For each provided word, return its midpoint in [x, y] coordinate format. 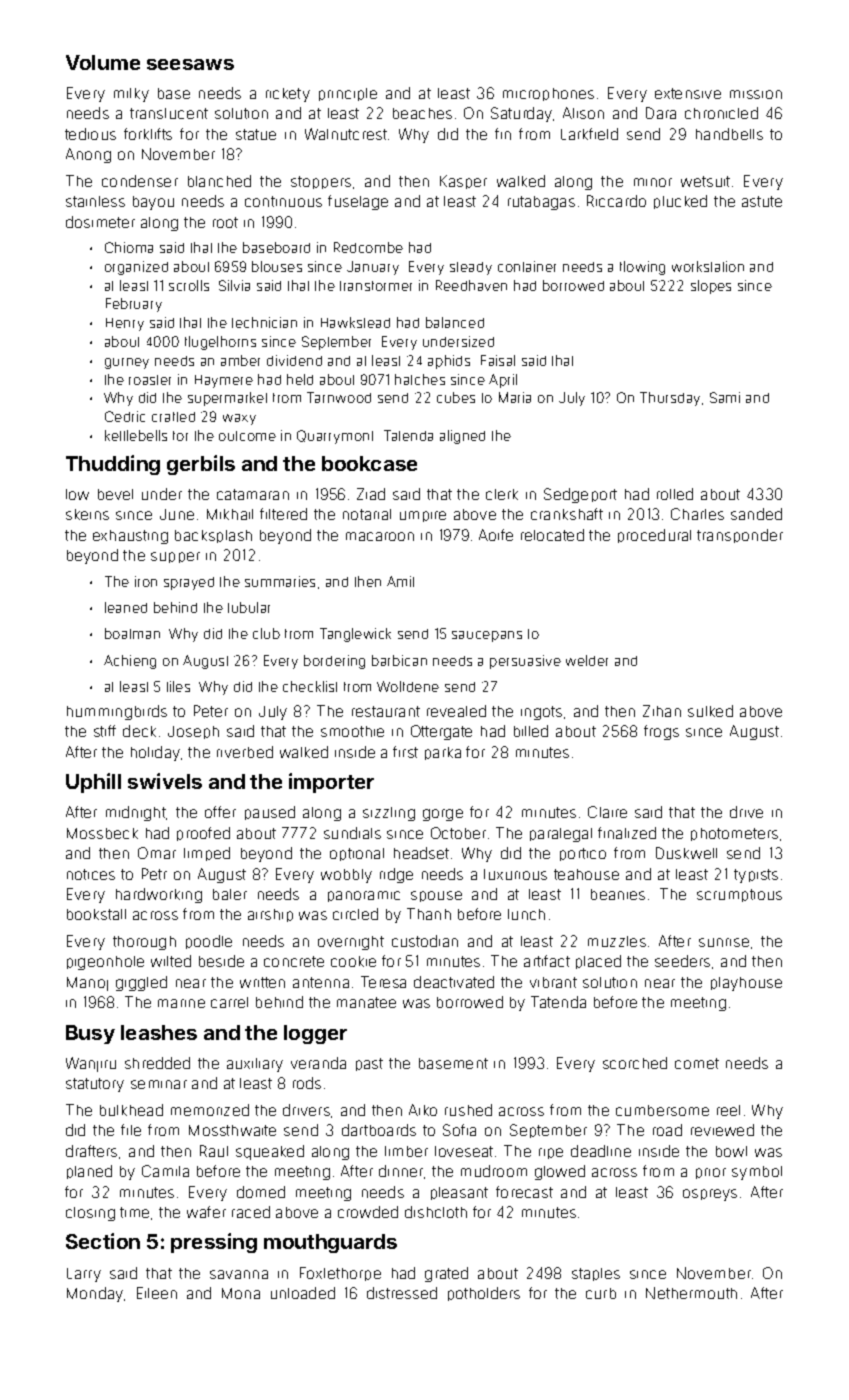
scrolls [189, 285]
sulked [710, 711]
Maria [515, 397]
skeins [87, 514]
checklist [310, 686]
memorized [210, 1110]
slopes [711, 287]
